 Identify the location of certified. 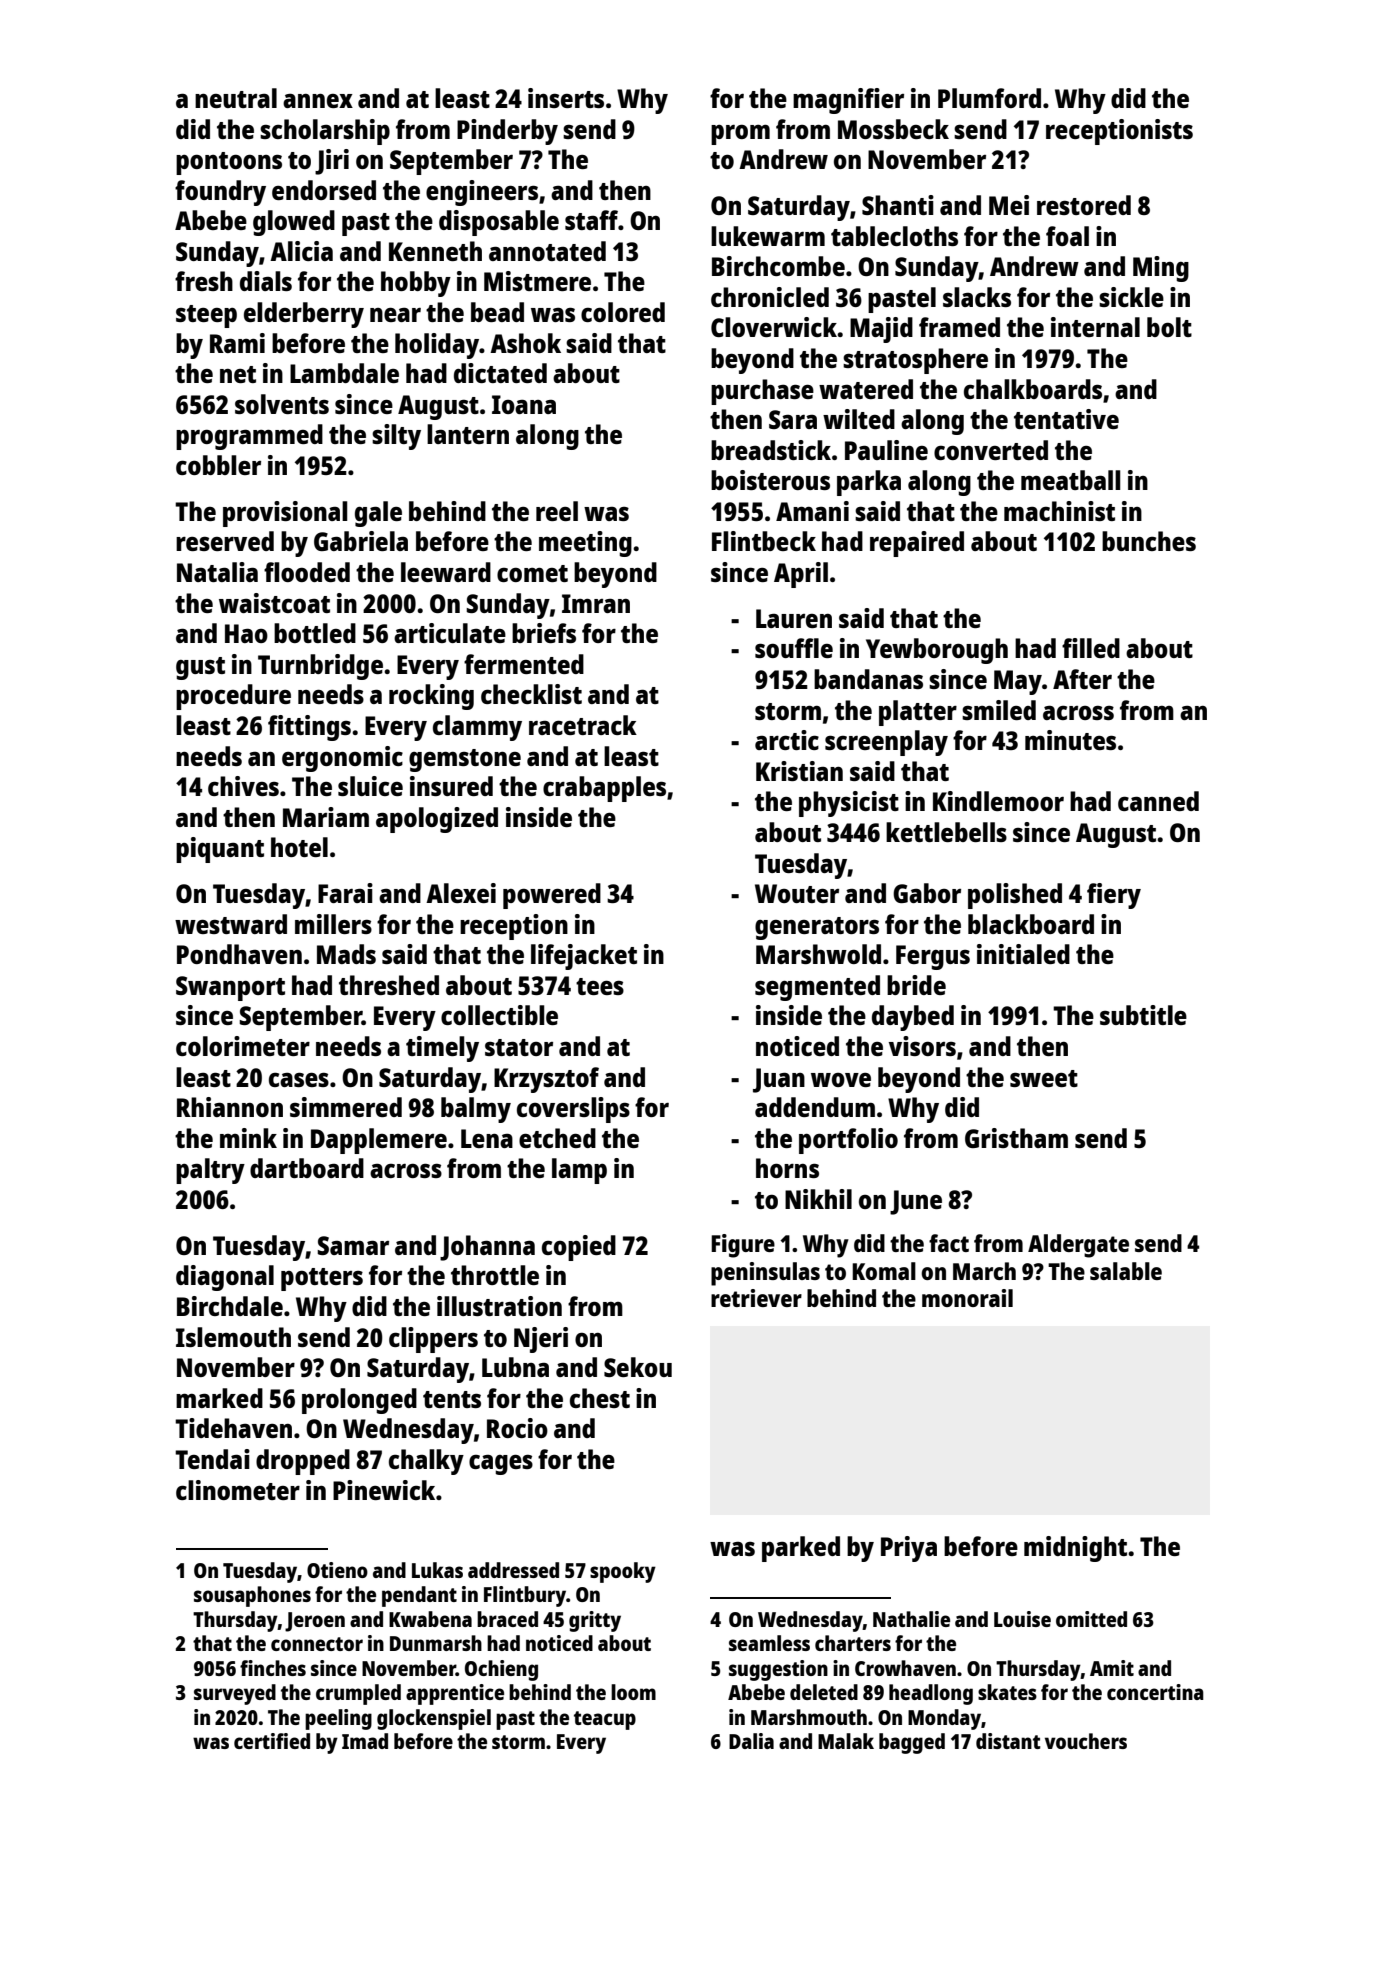
(272, 1741).
